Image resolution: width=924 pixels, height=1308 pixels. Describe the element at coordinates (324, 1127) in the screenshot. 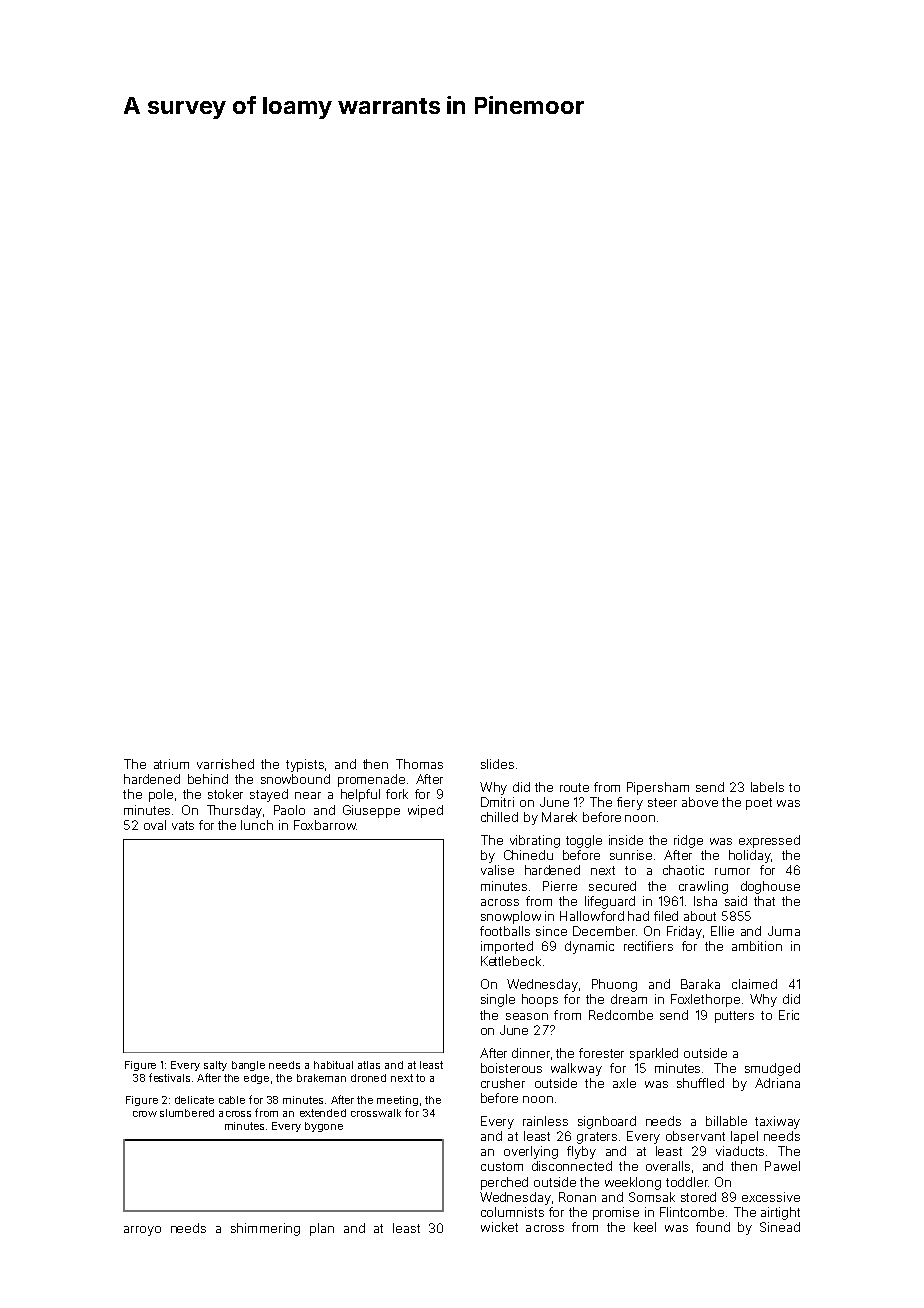

I see `bygone` at that location.
